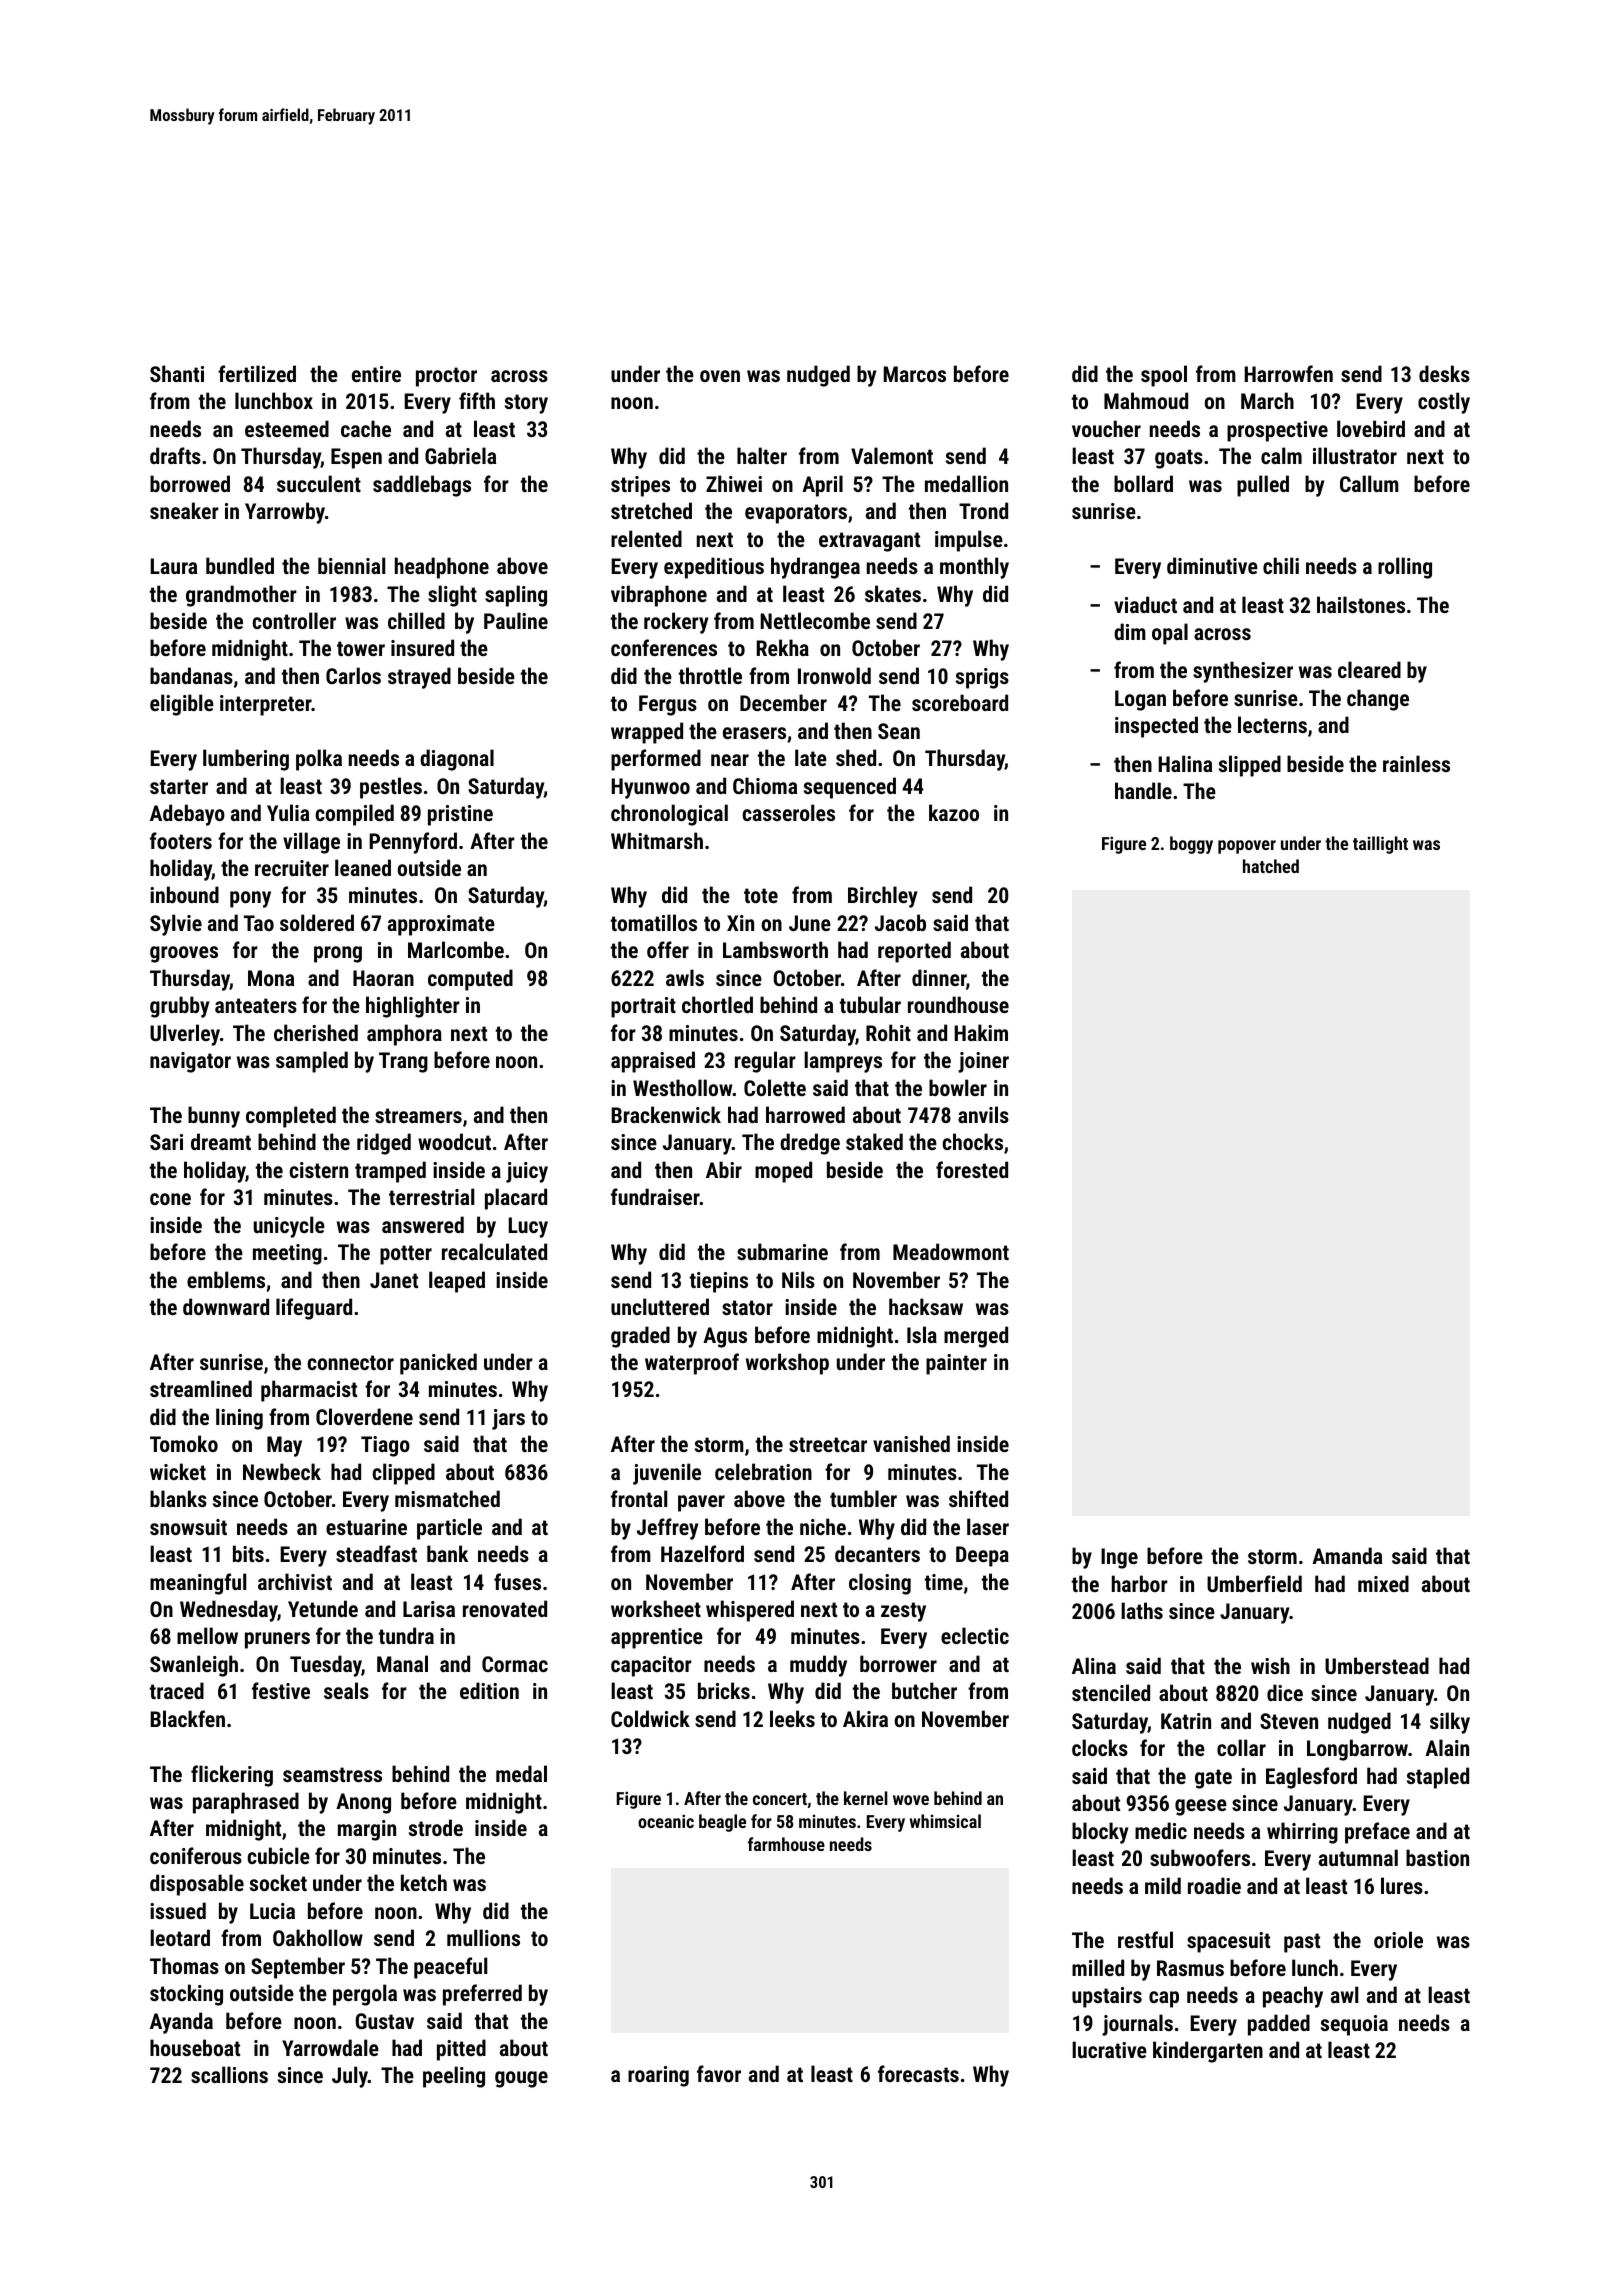 The image size is (1620, 2292). I want to click on coniferous, so click(196, 1855).
